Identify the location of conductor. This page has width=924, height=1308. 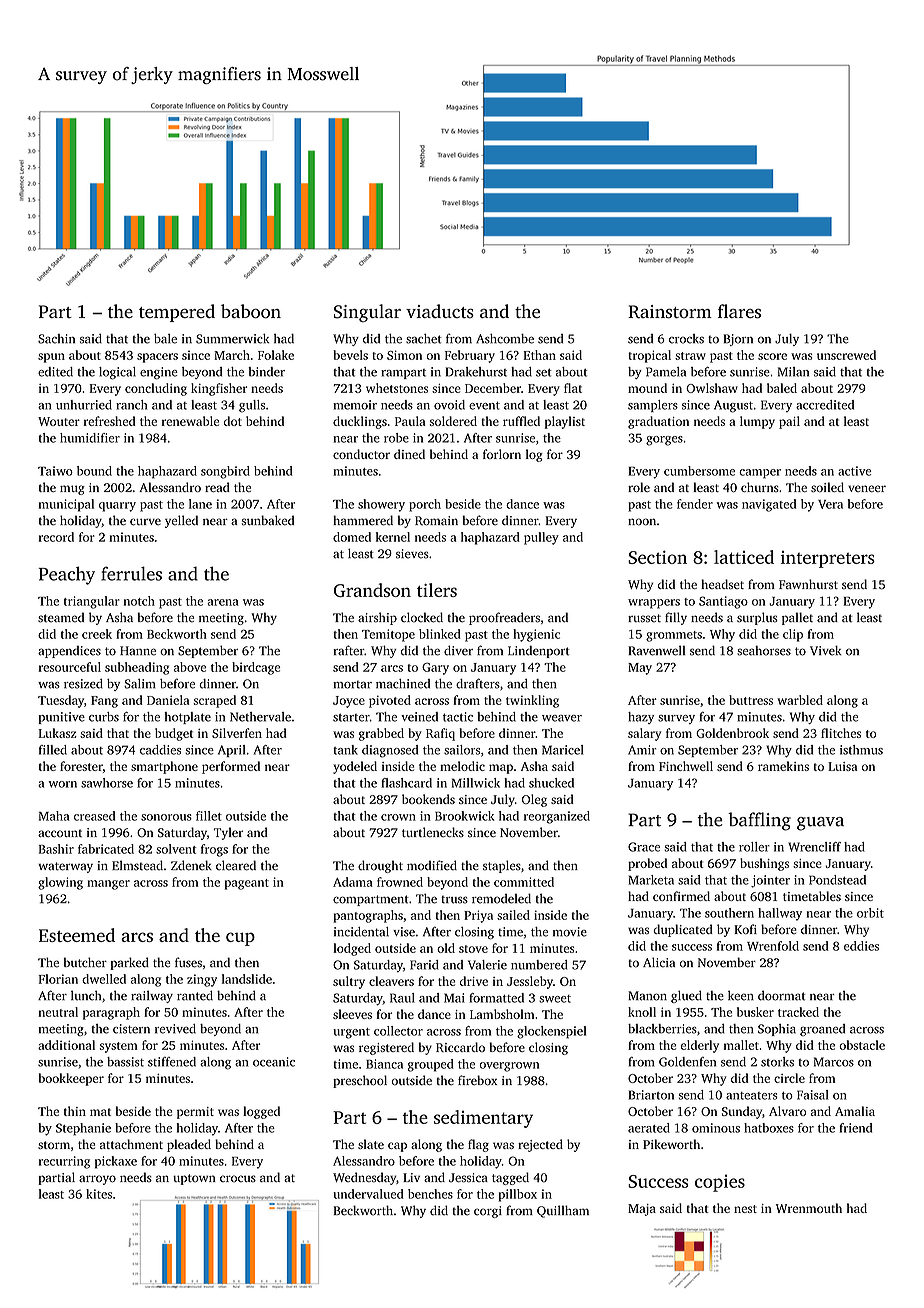
(361, 454).
